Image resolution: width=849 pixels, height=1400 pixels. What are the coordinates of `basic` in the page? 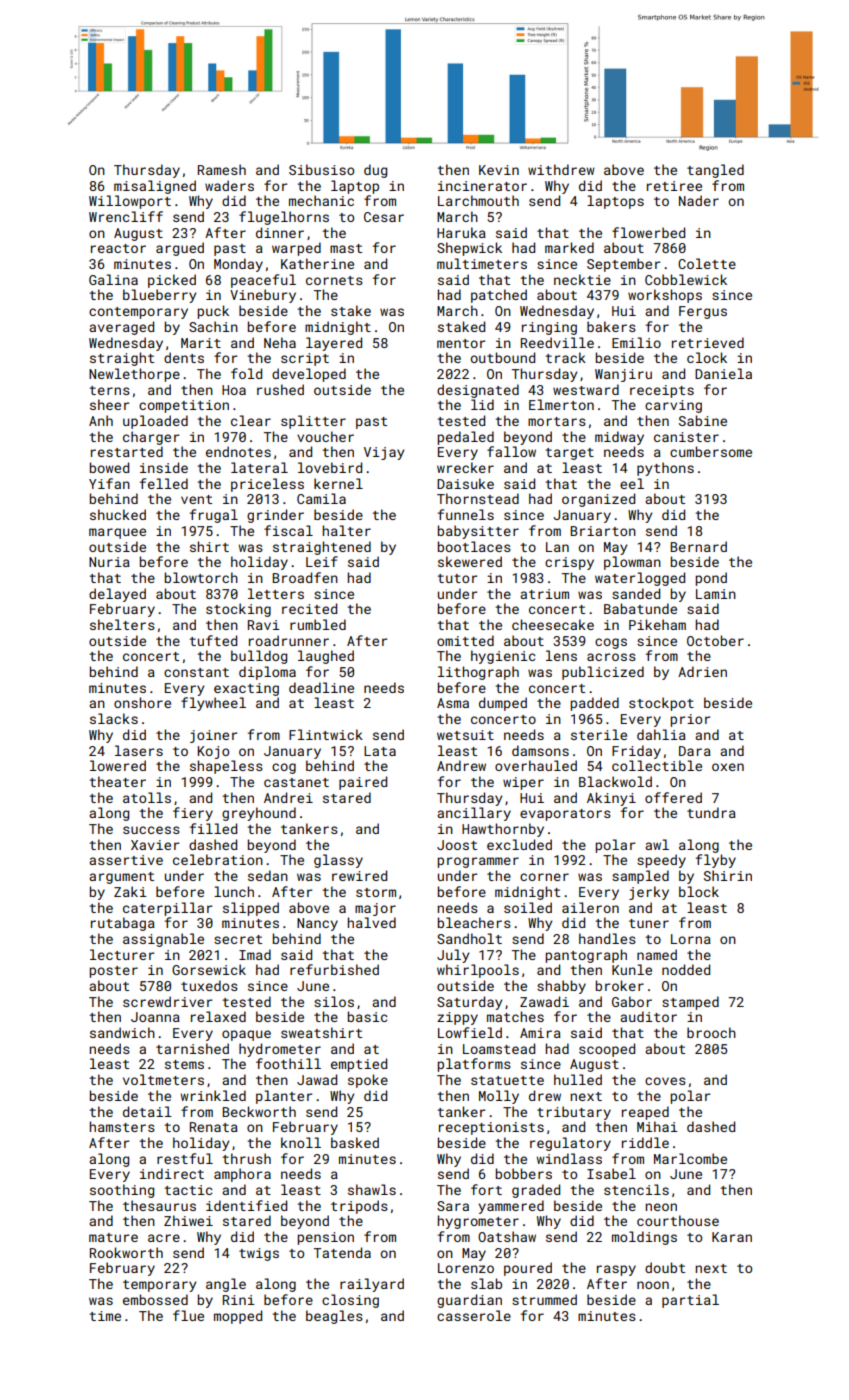 It's located at (367, 1016).
